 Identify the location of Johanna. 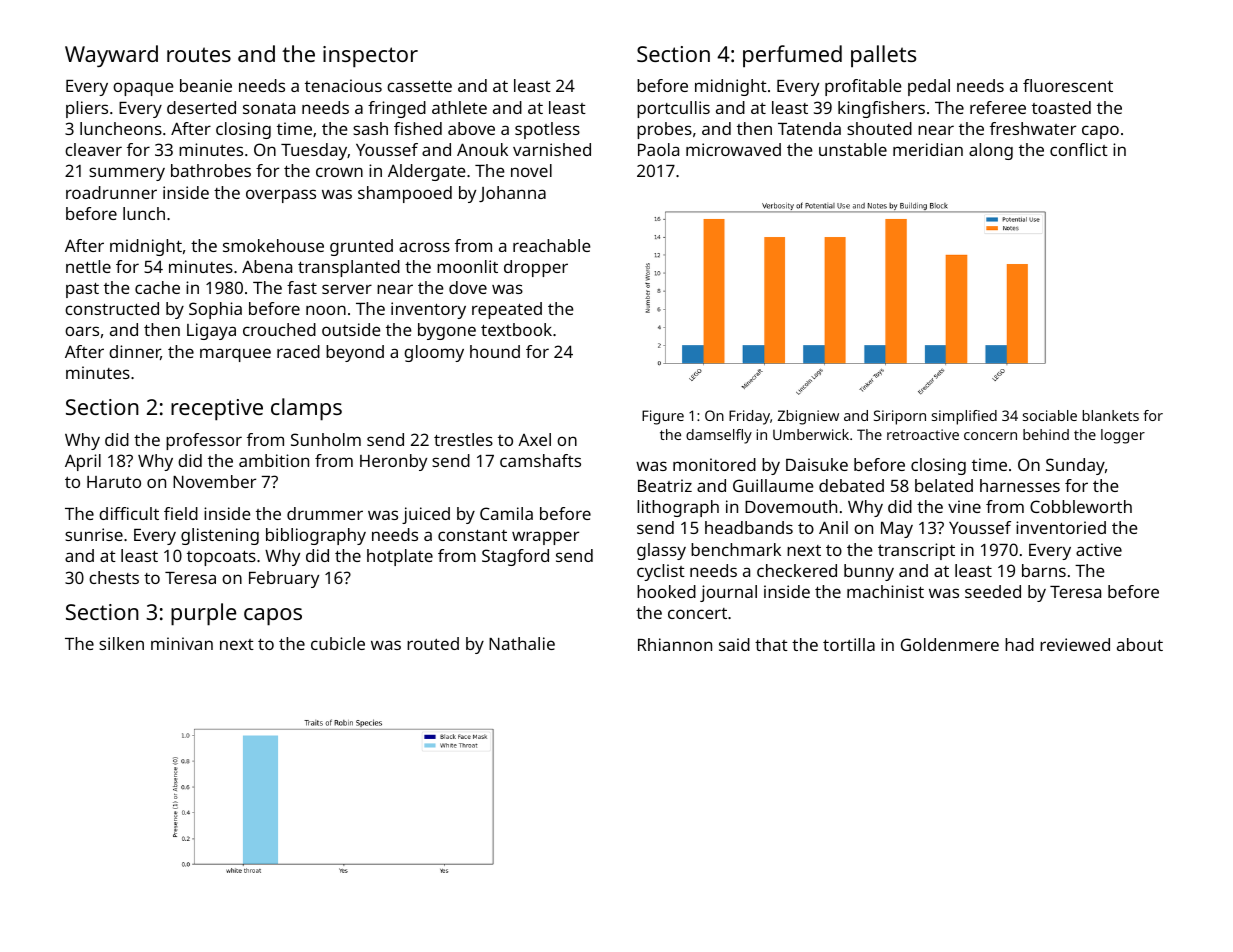
(512, 194).
